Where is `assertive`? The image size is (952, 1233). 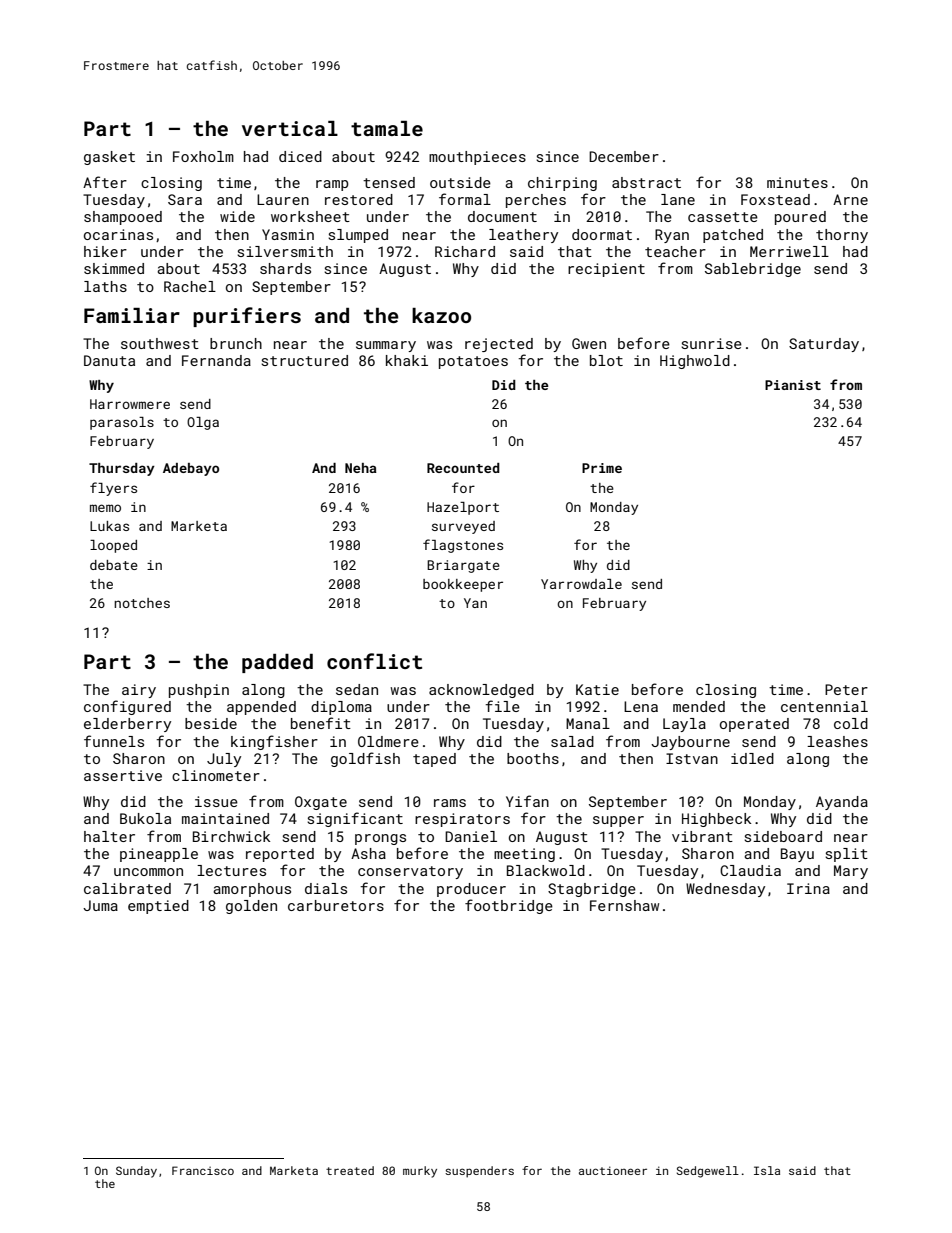
assertive is located at coordinates (123, 775).
